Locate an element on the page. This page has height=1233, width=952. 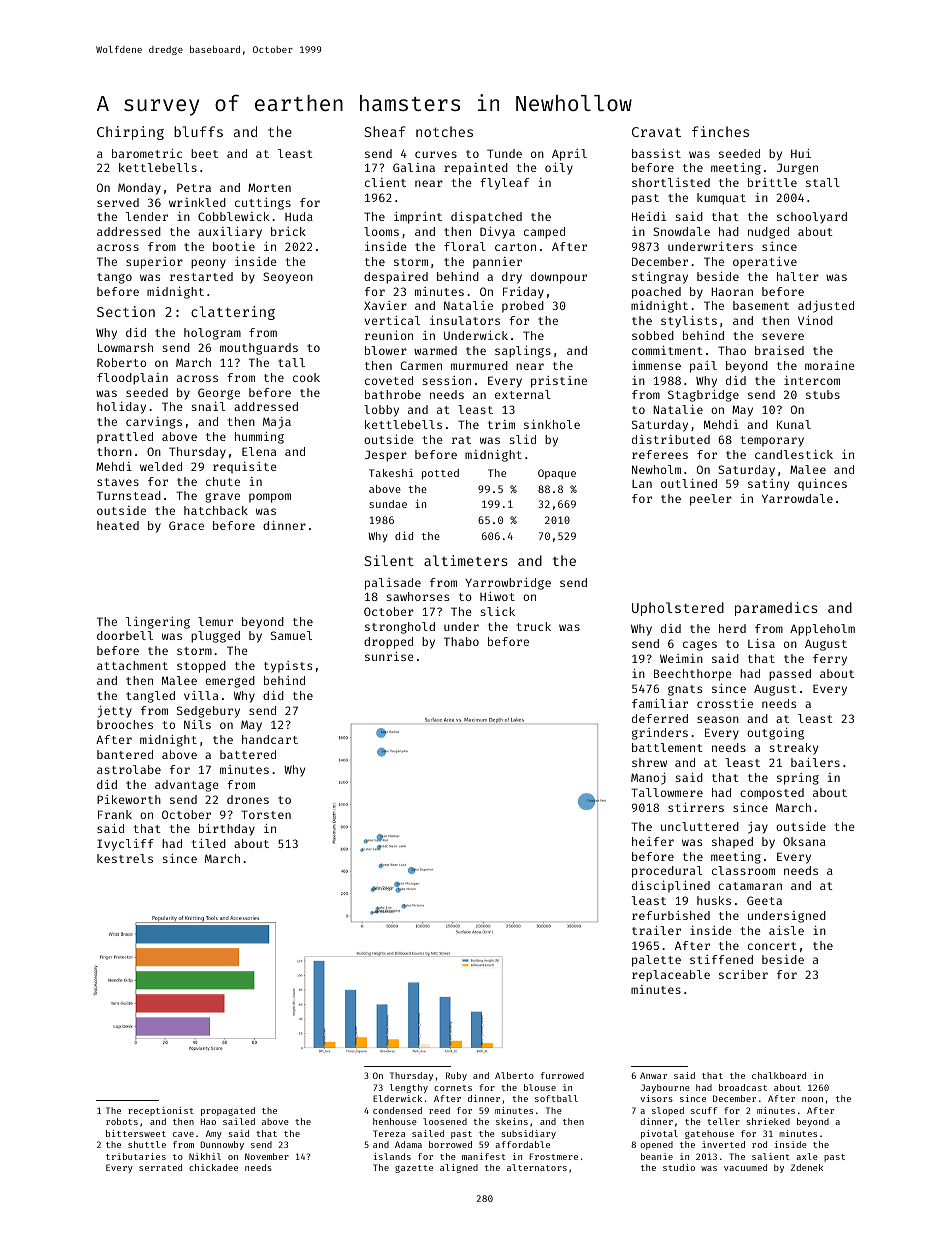
Stagbridge is located at coordinates (703, 396).
